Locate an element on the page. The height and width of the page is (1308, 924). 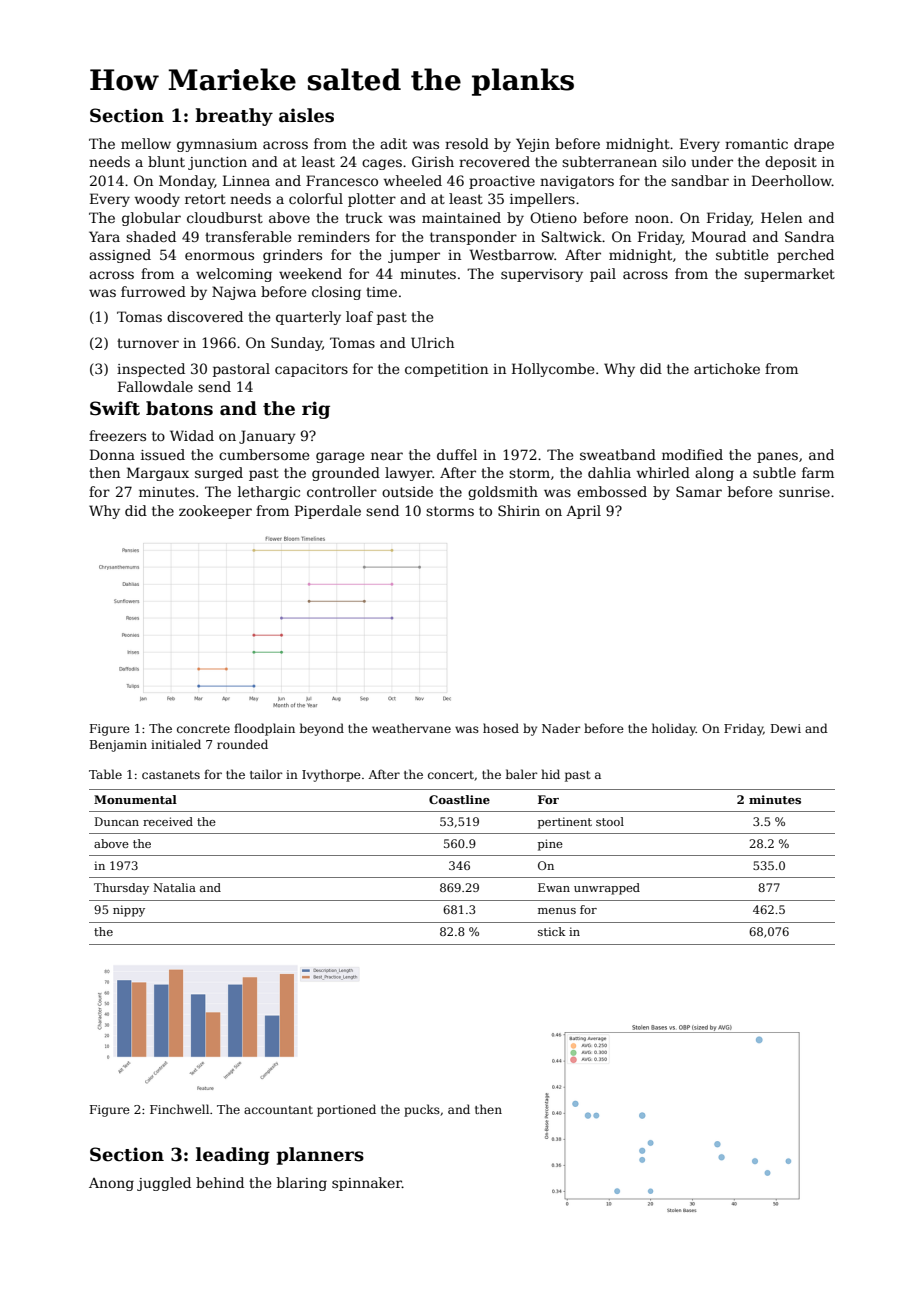
Dewi is located at coordinates (786, 728).
